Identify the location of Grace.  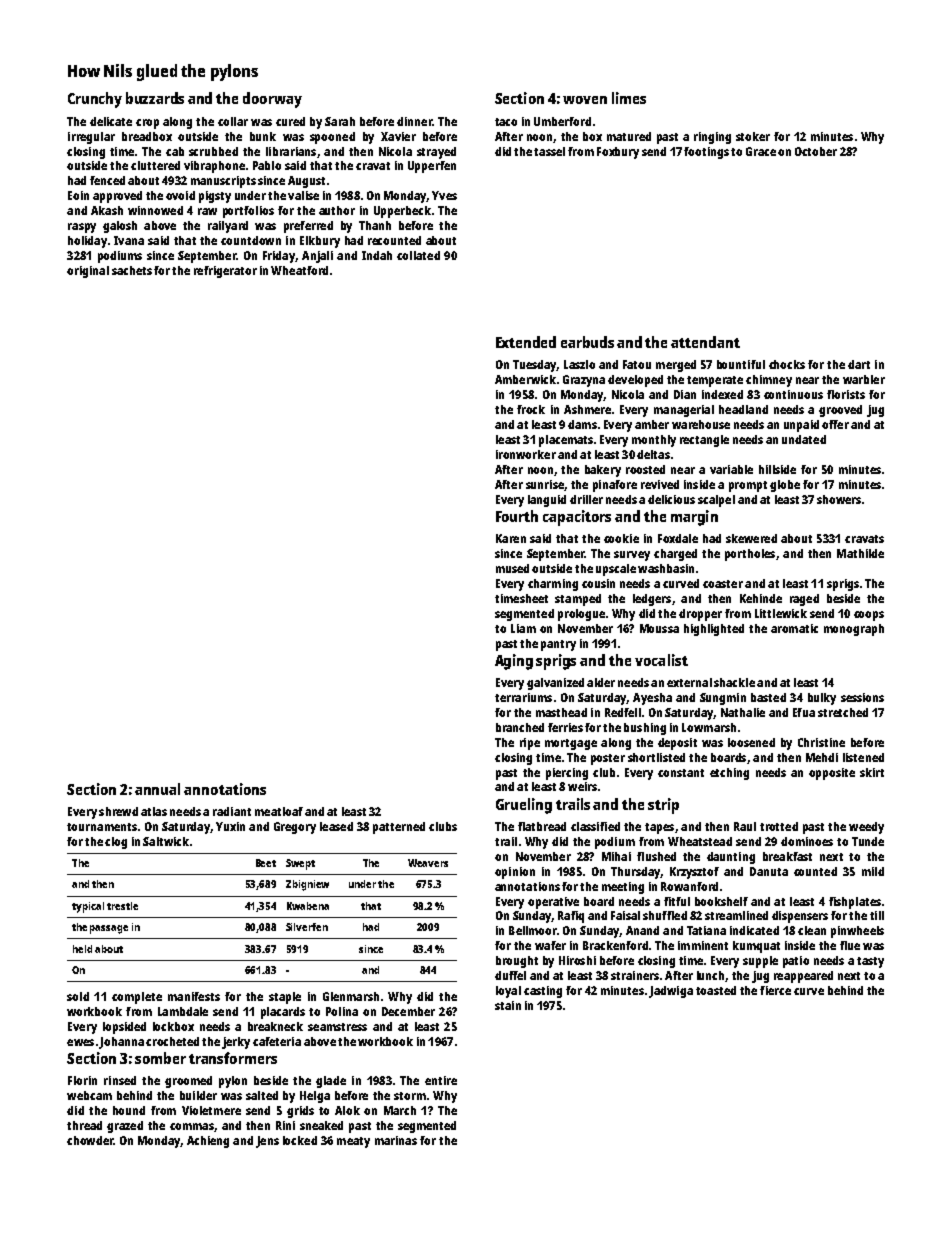
(761, 151).
